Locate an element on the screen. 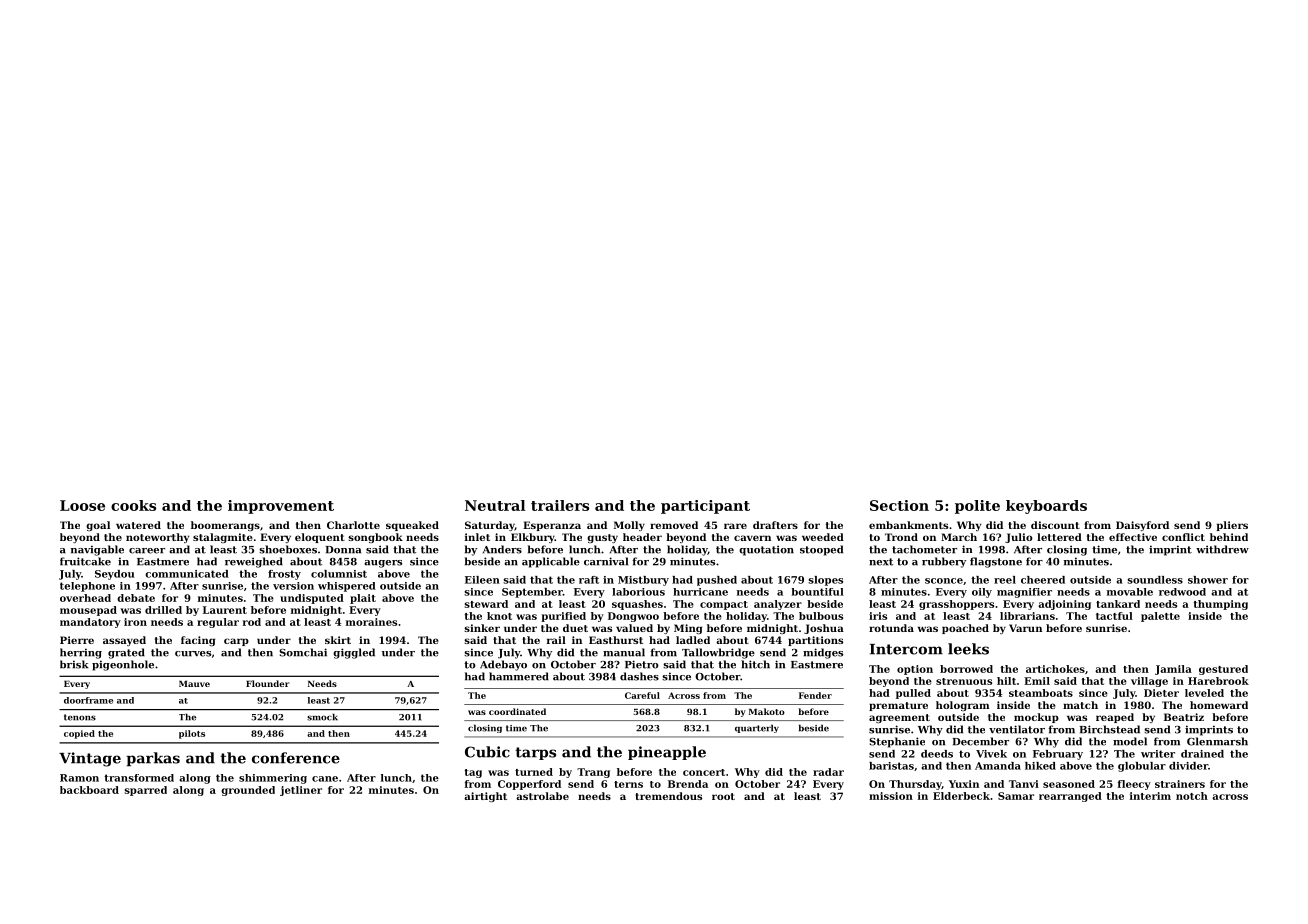  squashes is located at coordinates (637, 605).
